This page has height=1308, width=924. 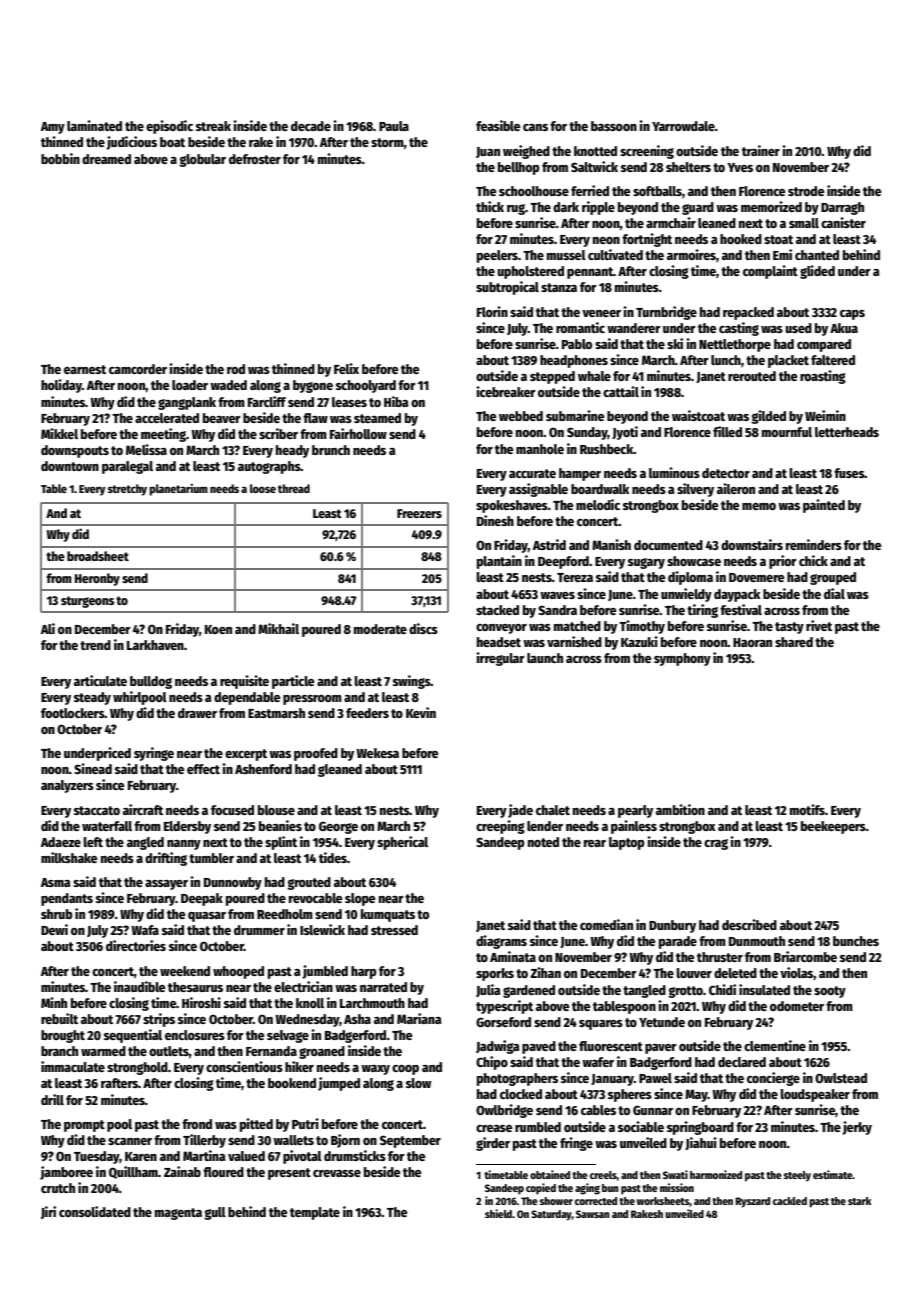 What do you see at coordinates (95, 1211) in the page?
I see `consolidated` at bounding box center [95, 1211].
